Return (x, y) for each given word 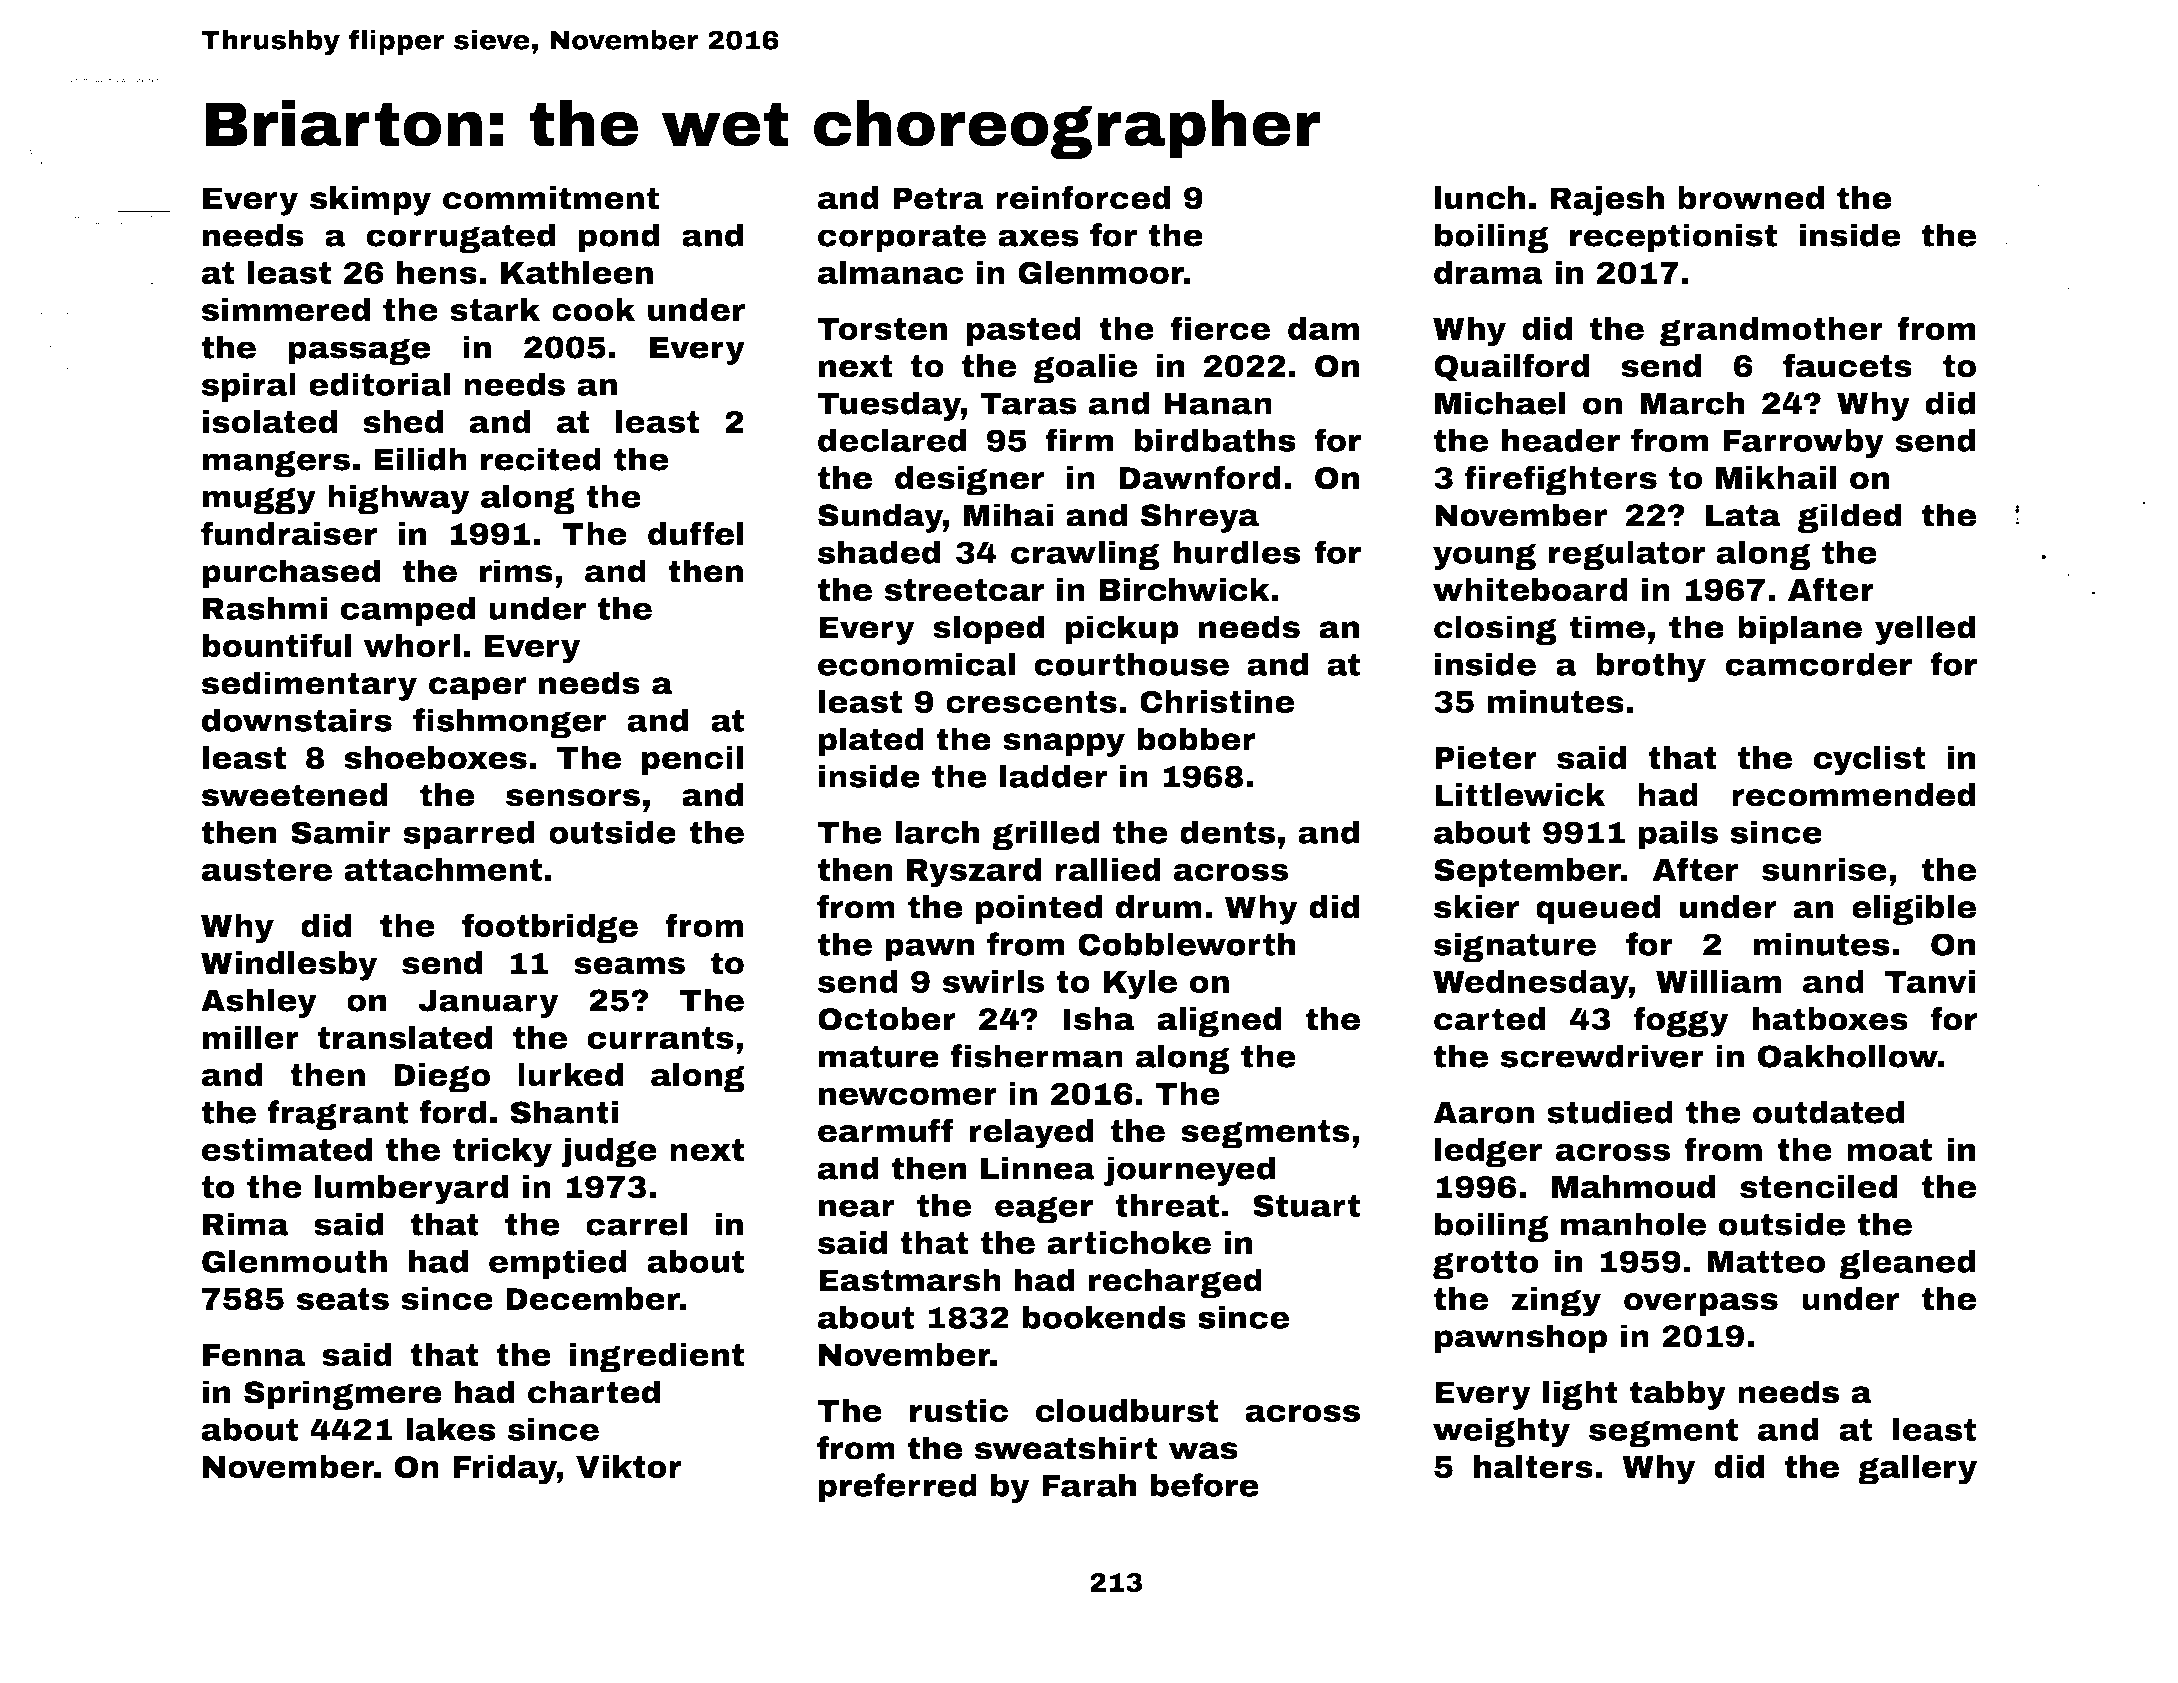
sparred (469, 835)
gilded (1850, 518)
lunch (1480, 198)
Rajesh (1607, 201)
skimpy (370, 201)
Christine (1217, 702)
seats (342, 1299)
